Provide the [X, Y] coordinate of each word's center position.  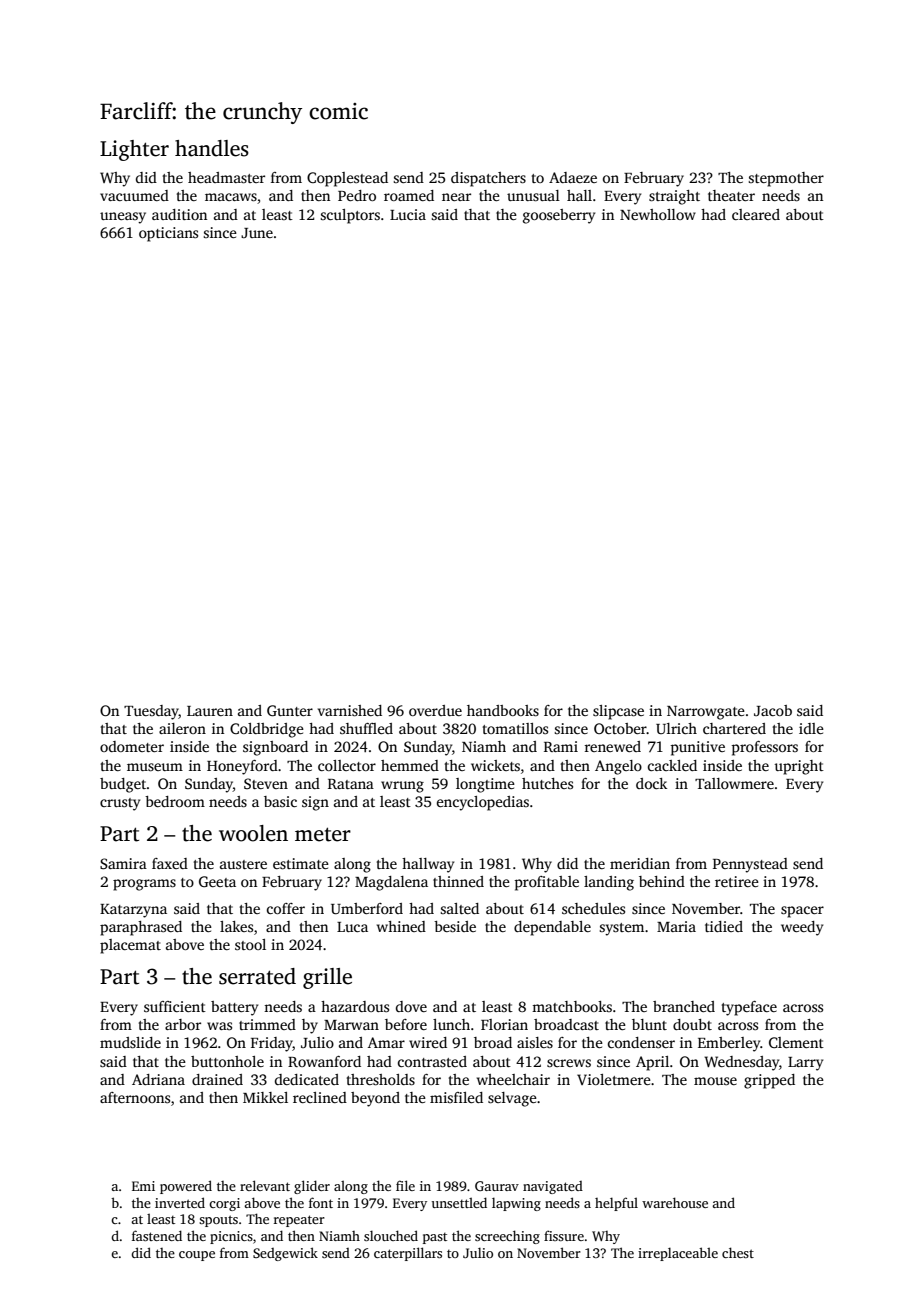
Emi [143, 1186]
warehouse [675, 1202]
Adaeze [573, 177]
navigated [553, 1187]
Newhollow [658, 214]
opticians [168, 234]
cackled [672, 765]
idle [811, 728]
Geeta [217, 881]
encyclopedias [483, 803]
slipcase [618, 712]
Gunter [290, 710]
